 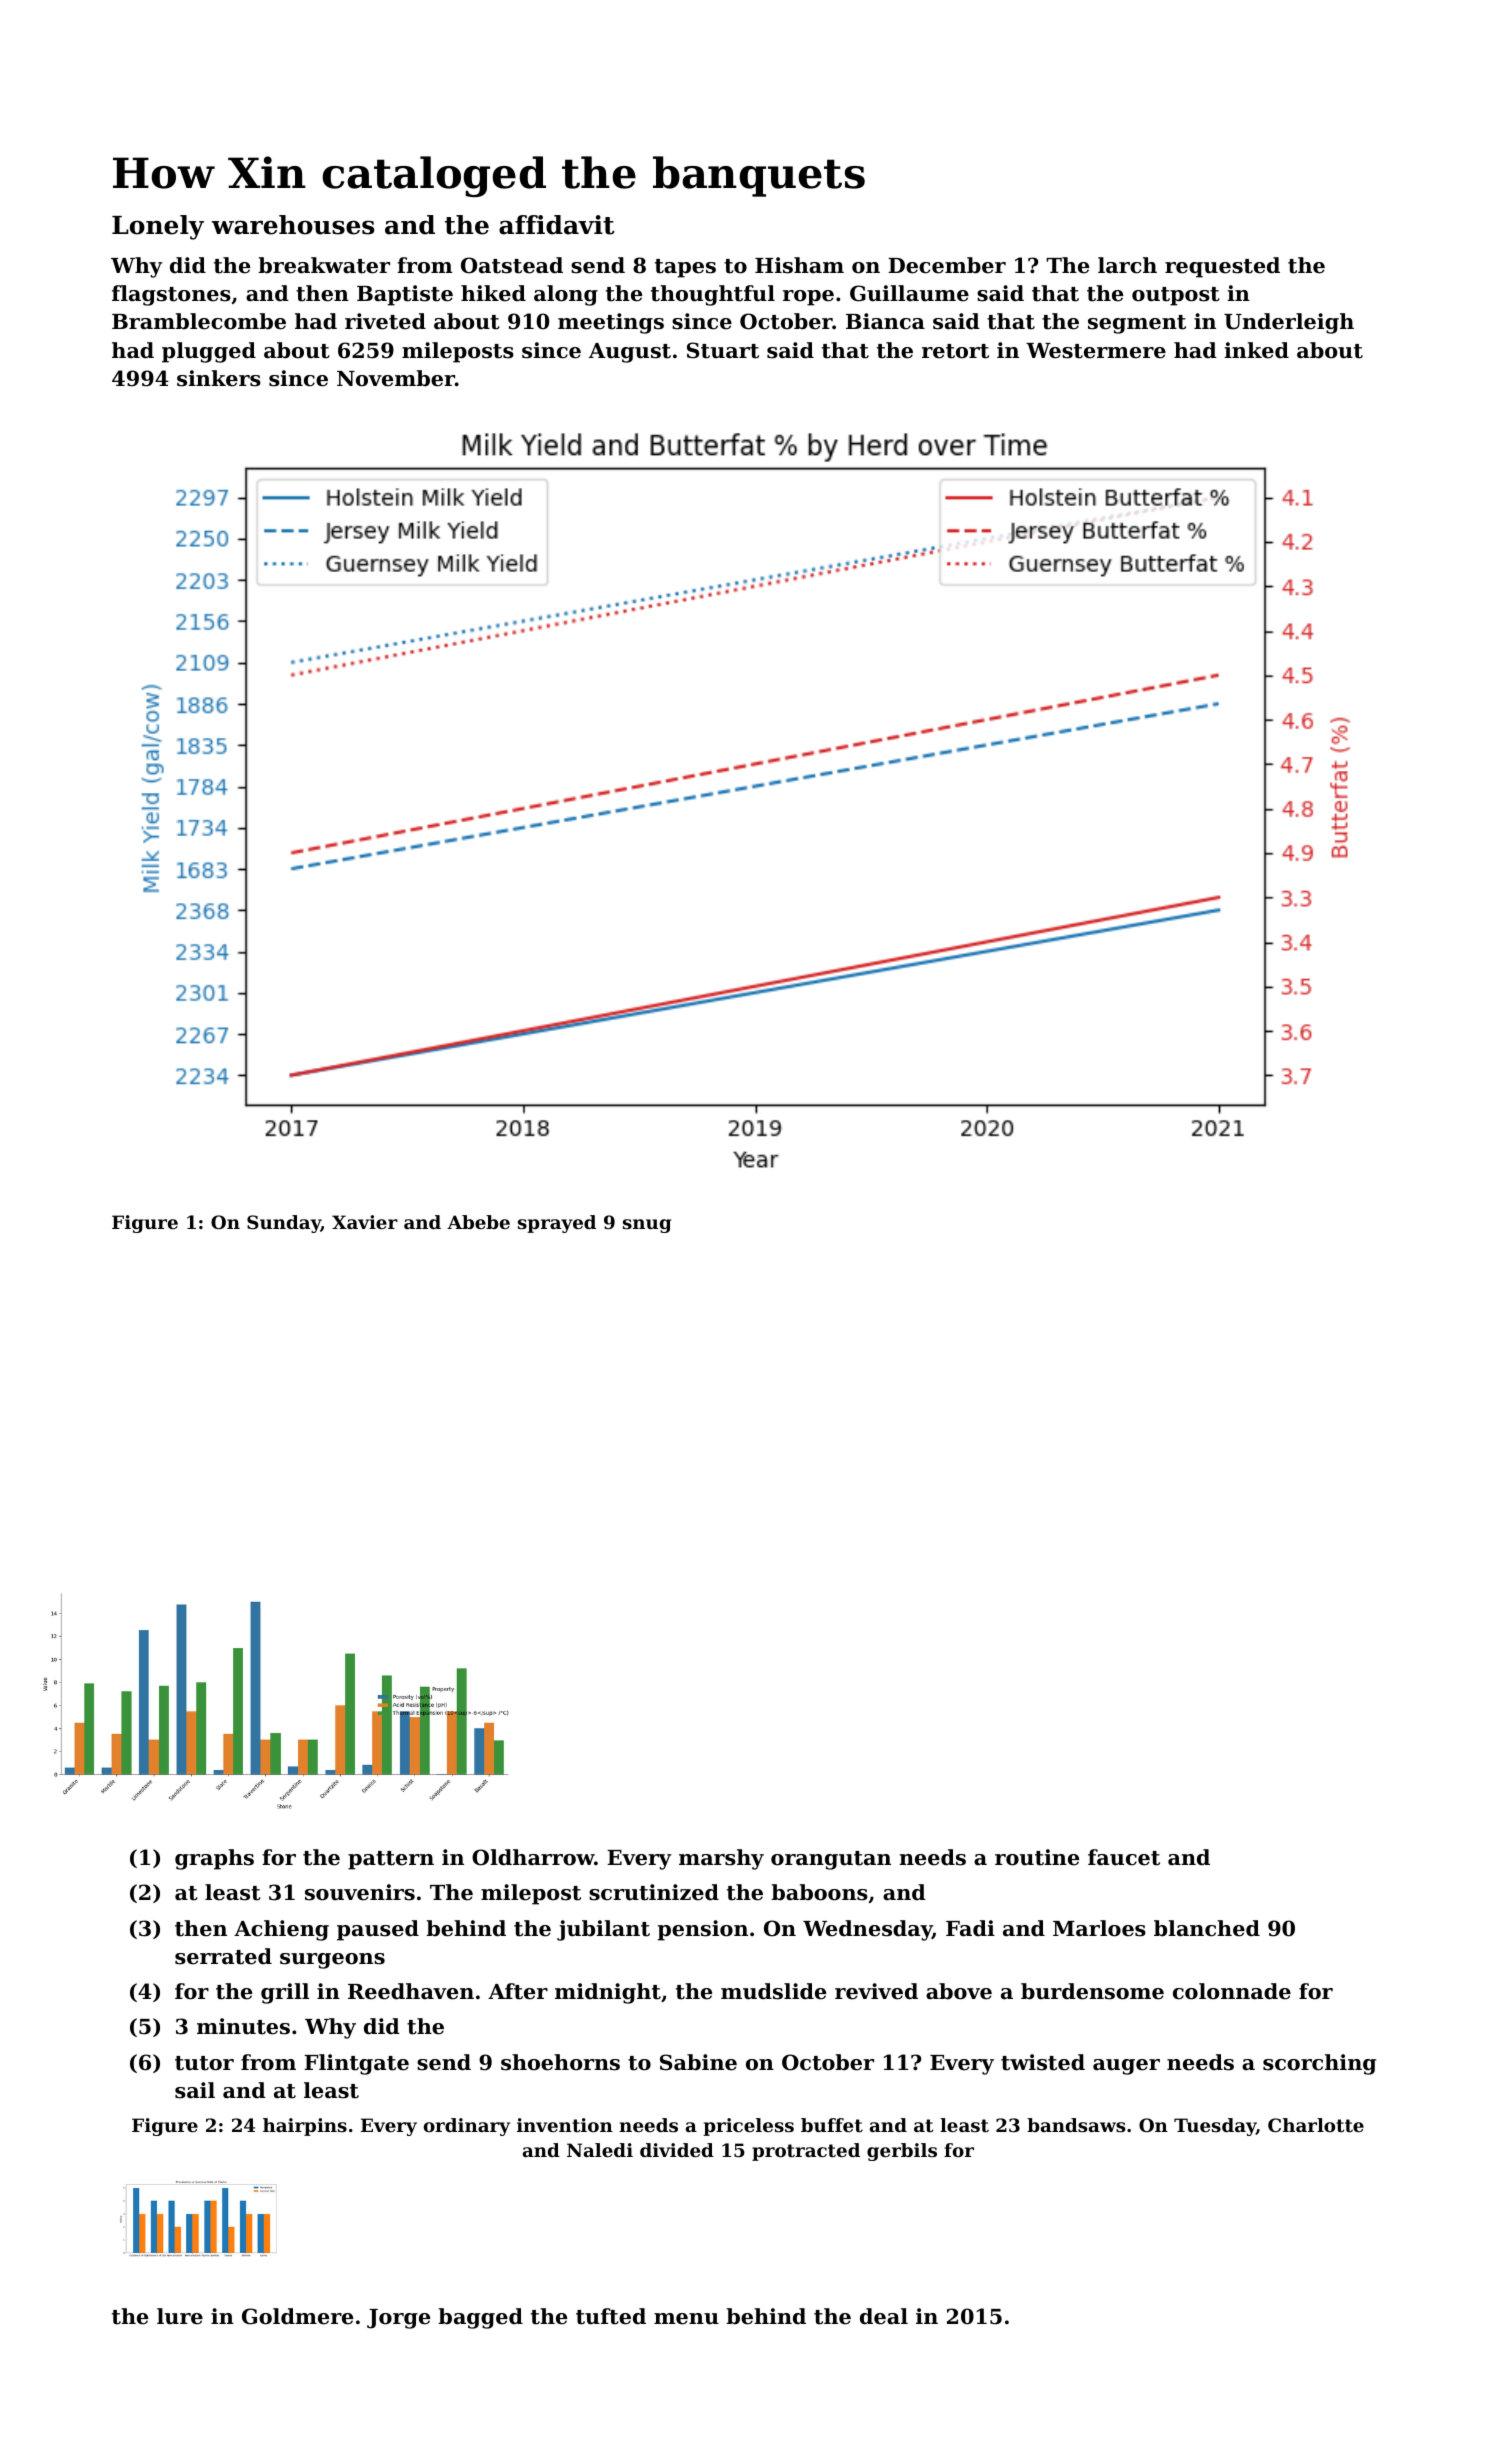 I want to click on snug, so click(x=647, y=1226).
